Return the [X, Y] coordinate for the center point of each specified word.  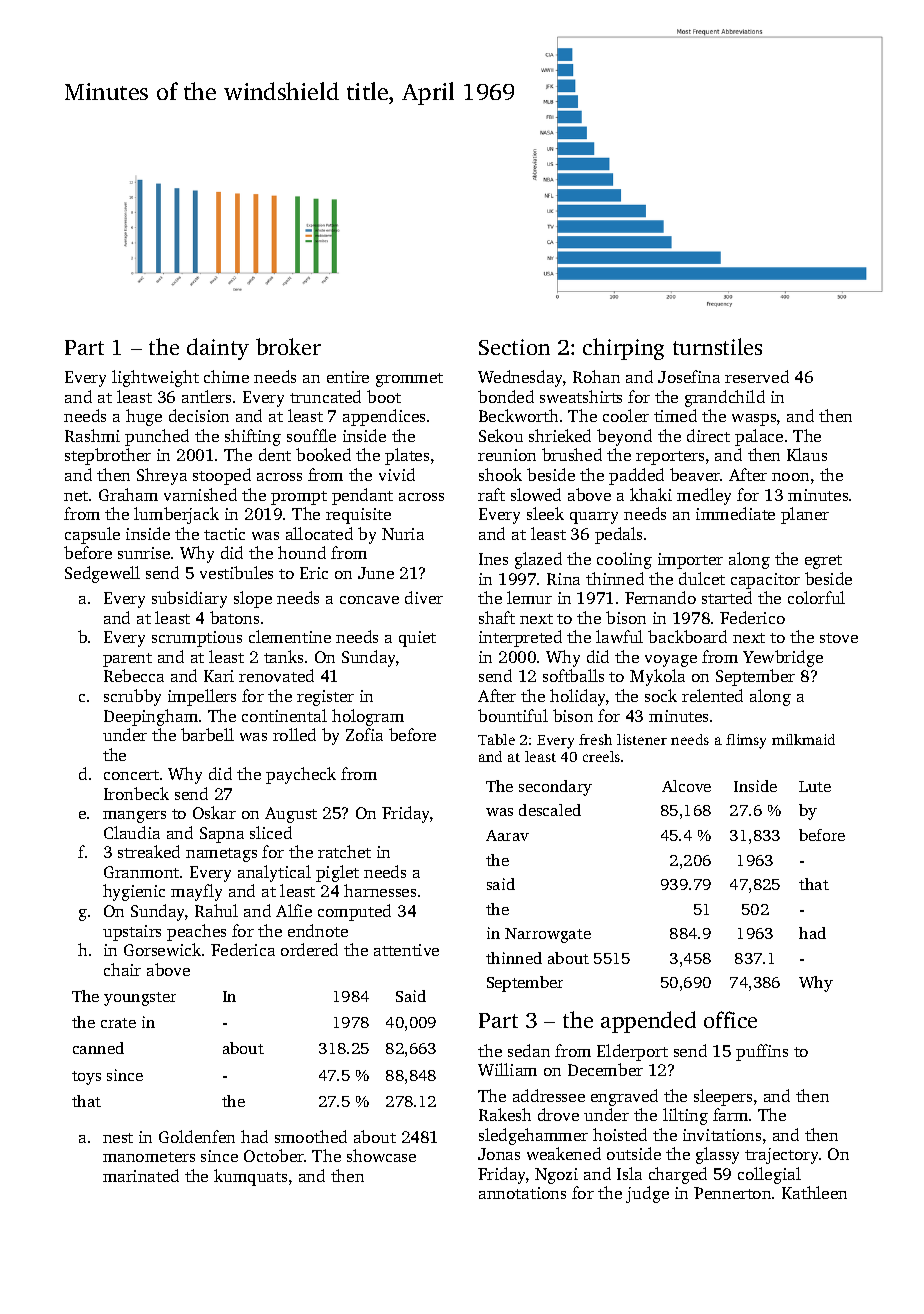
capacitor [765, 581]
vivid [397, 474]
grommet [409, 380]
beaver [695, 474]
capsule [92, 535]
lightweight [155, 378]
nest [118, 1138]
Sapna [222, 835]
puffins [762, 1052]
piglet [337, 873]
